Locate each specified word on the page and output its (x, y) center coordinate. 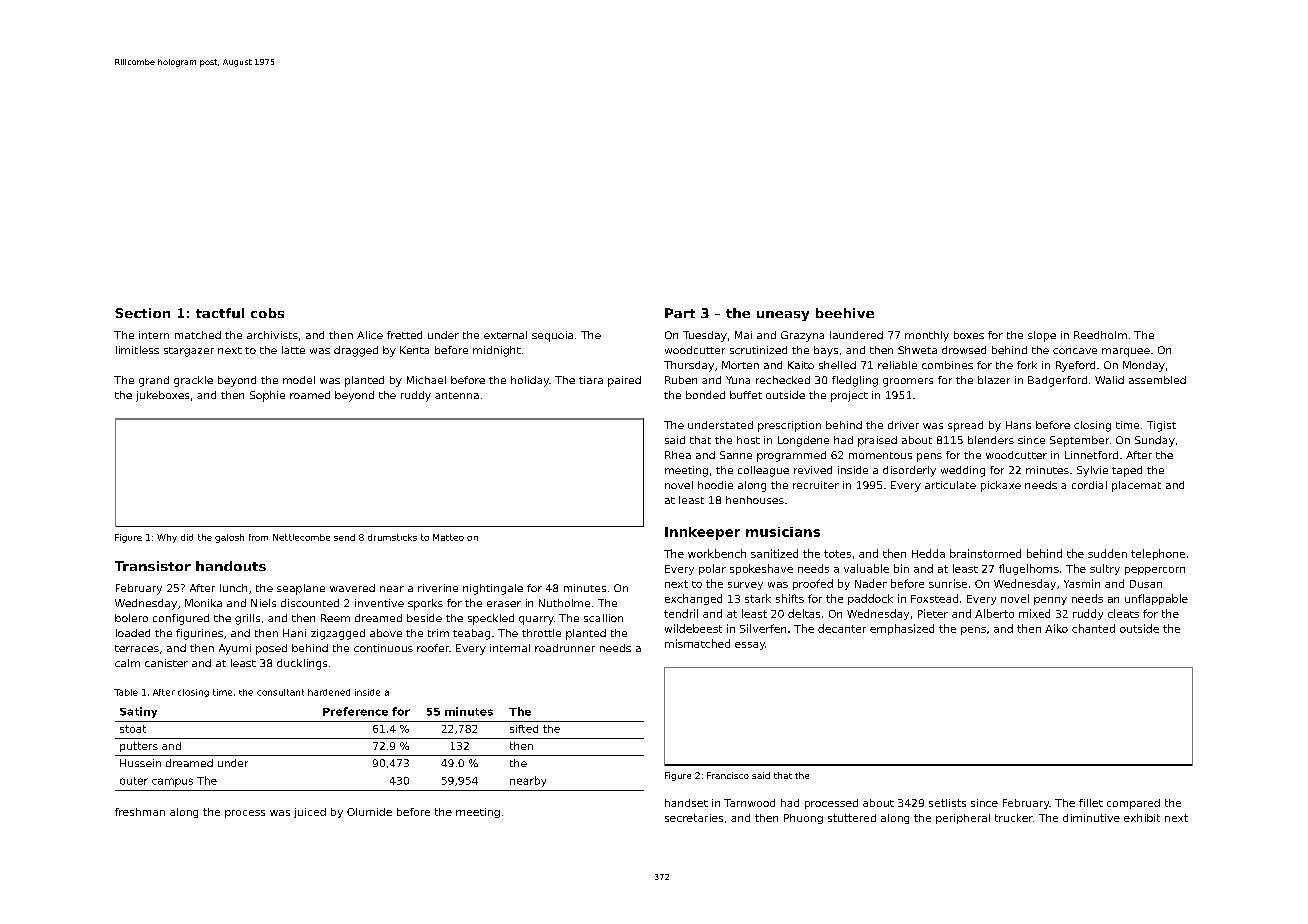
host (748, 440)
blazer (994, 380)
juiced (310, 813)
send (344, 537)
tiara (591, 380)
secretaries (694, 818)
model (299, 380)
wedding (963, 471)
